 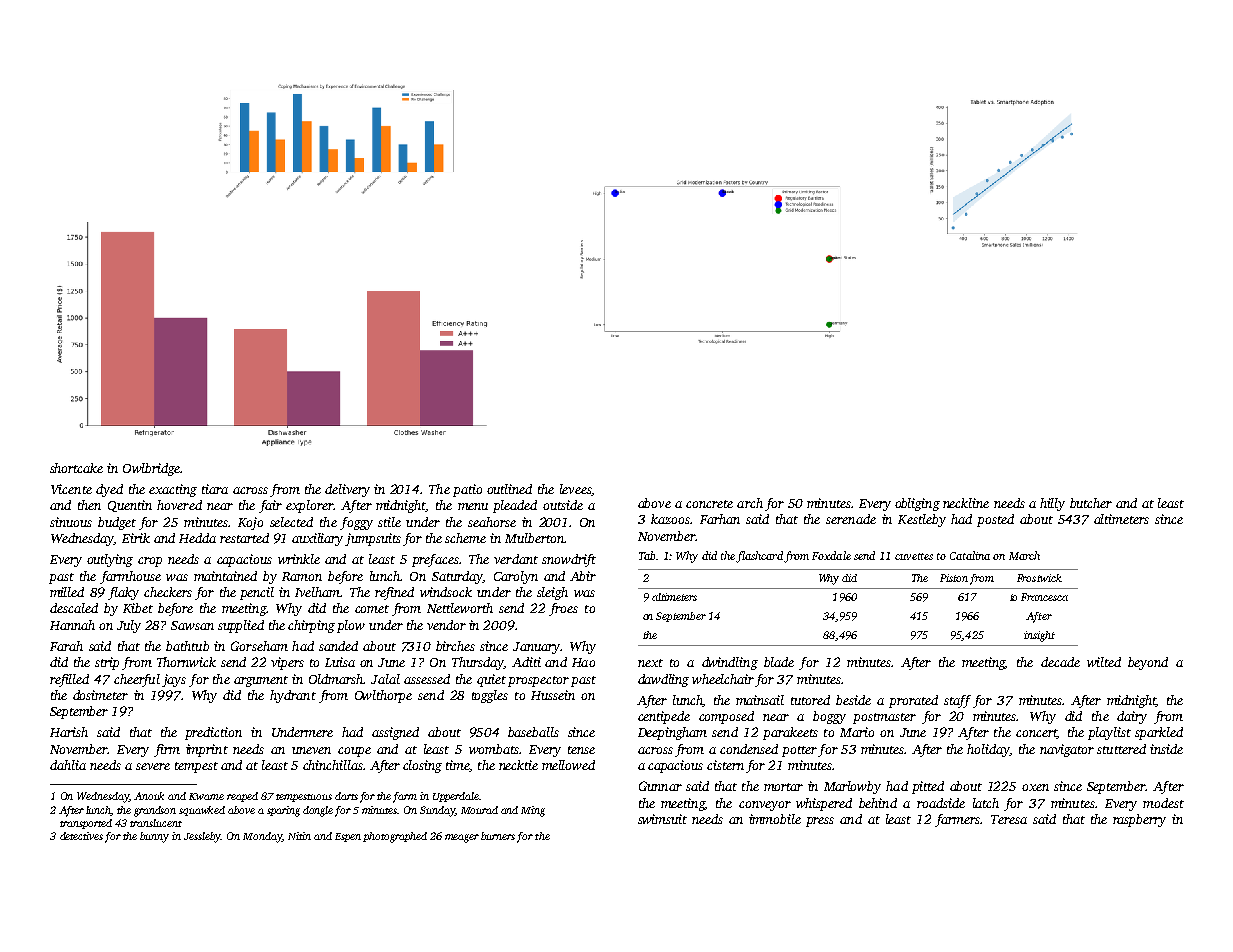 What do you see at coordinates (1039, 578) in the image?
I see `Frostwick` at bounding box center [1039, 578].
